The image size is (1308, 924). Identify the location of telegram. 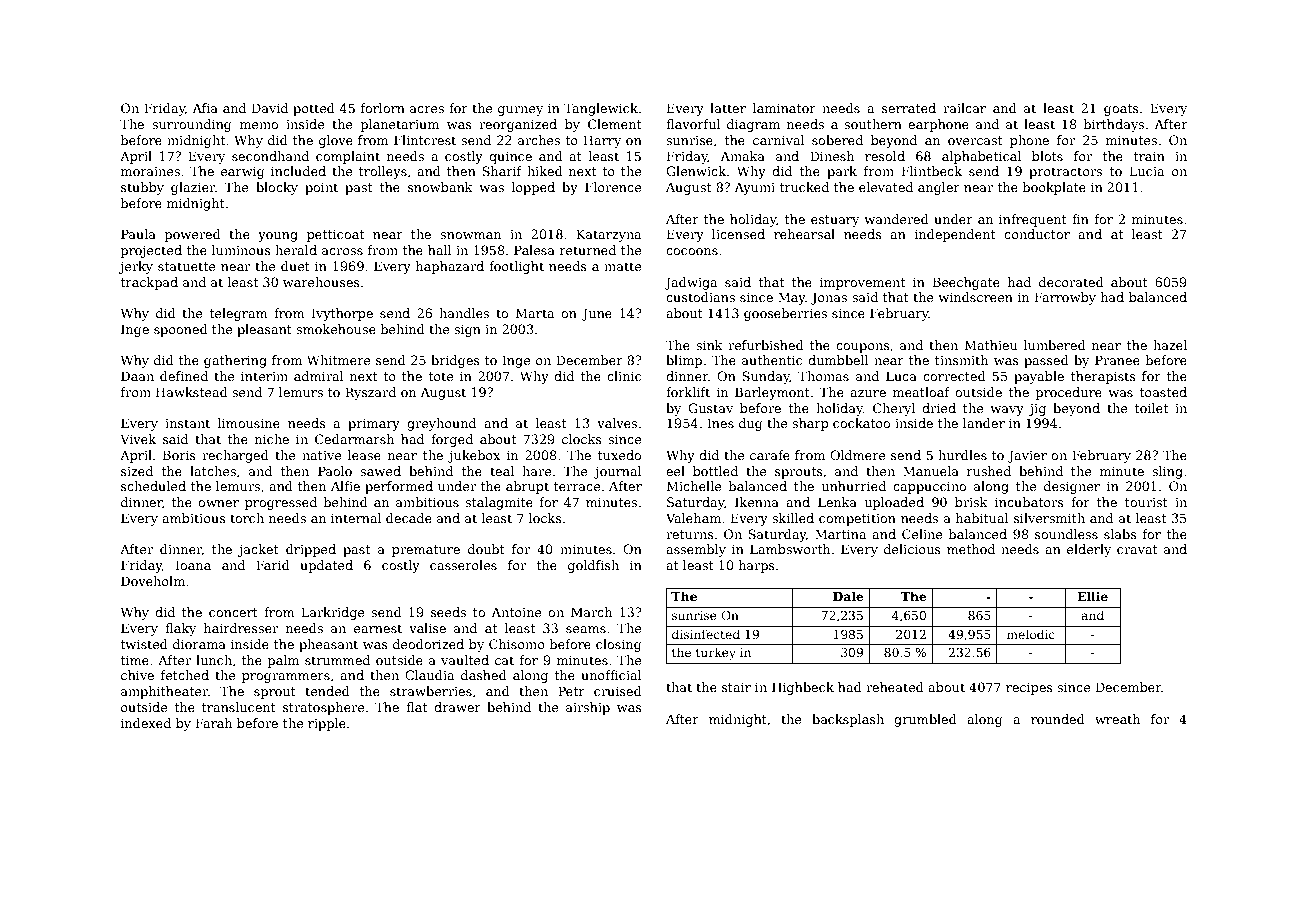
(239, 314).
